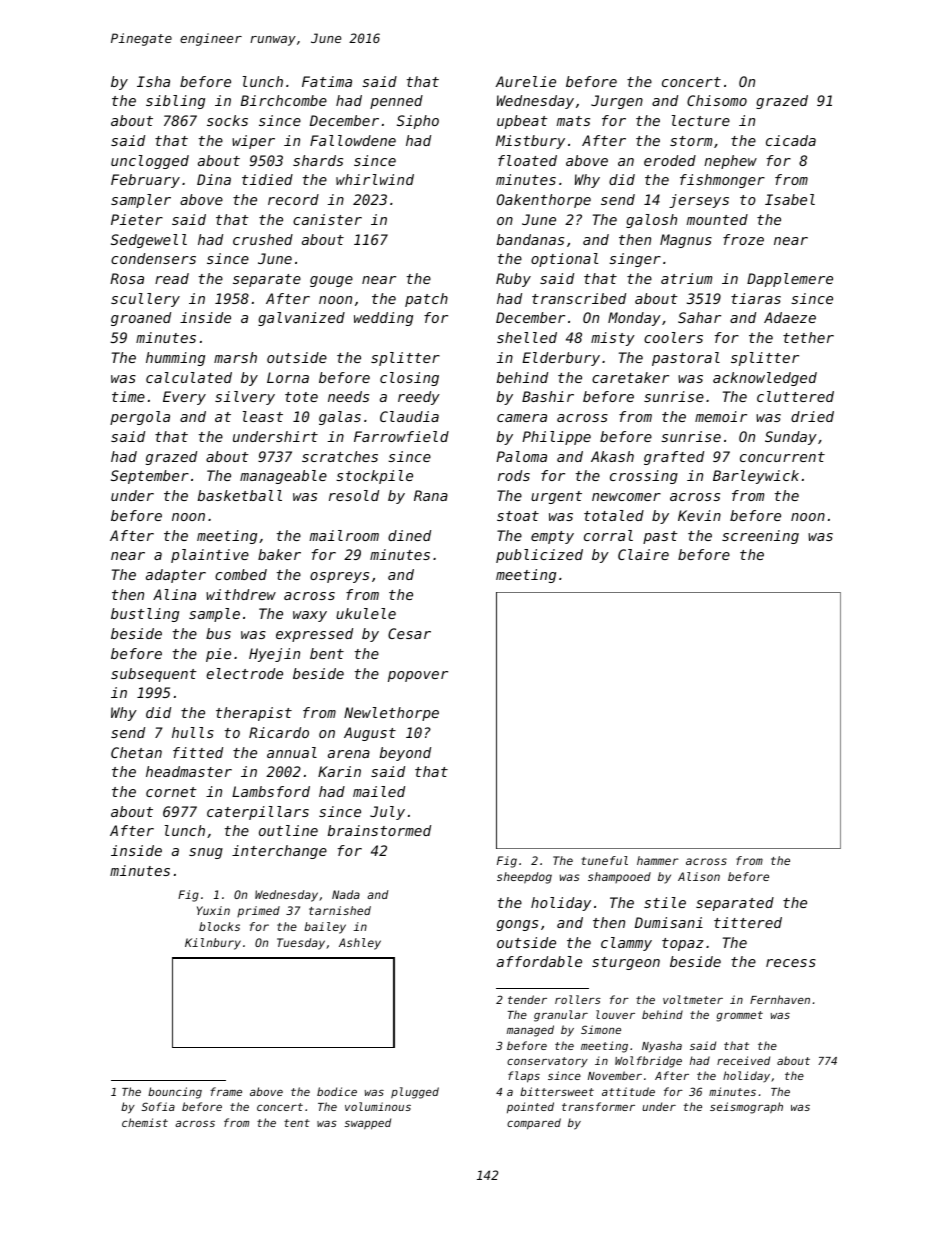  Describe the element at coordinates (780, 999) in the image. I see `Fernhaven` at that location.
